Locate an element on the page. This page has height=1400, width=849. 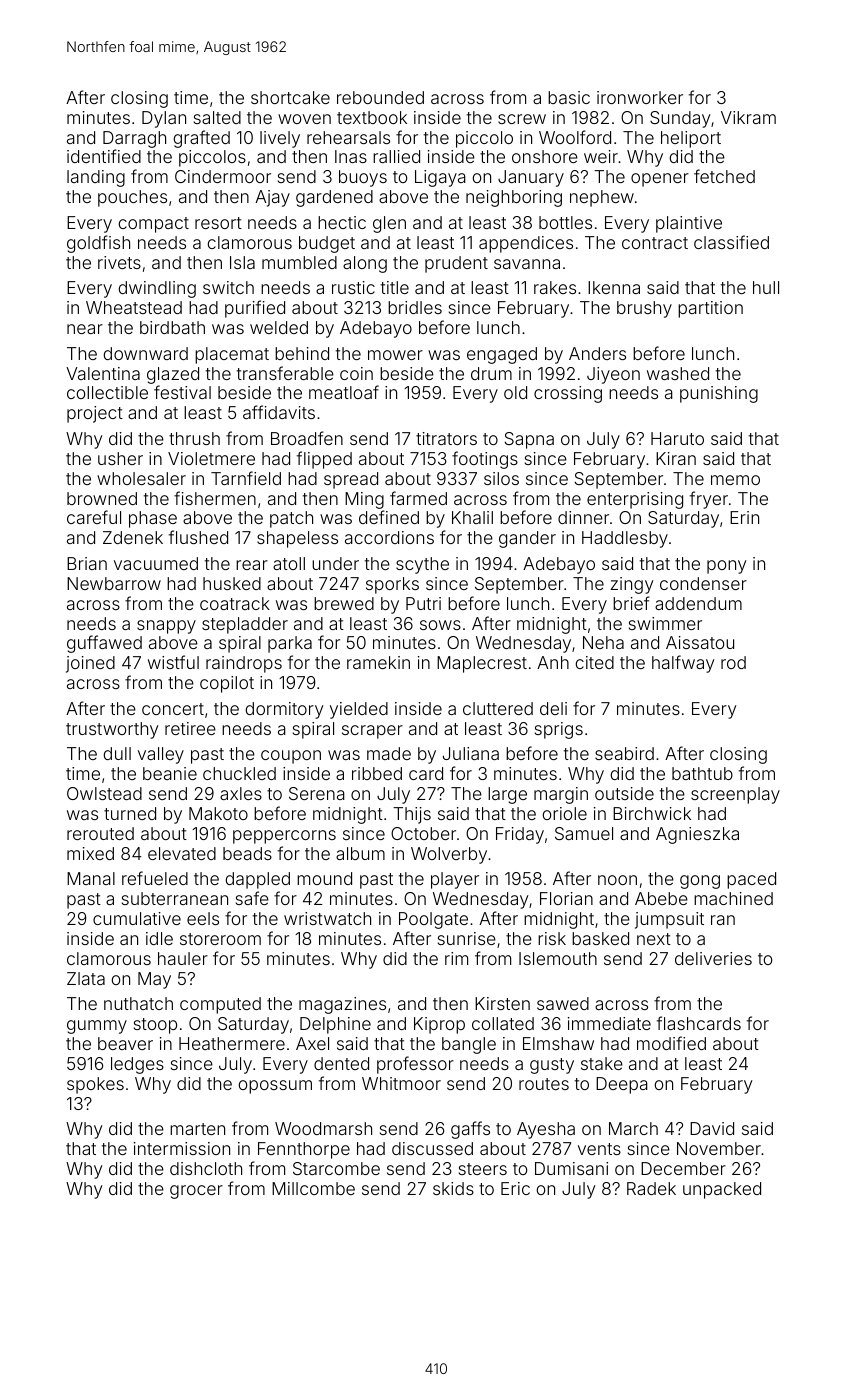
scraper is located at coordinates (372, 732).
